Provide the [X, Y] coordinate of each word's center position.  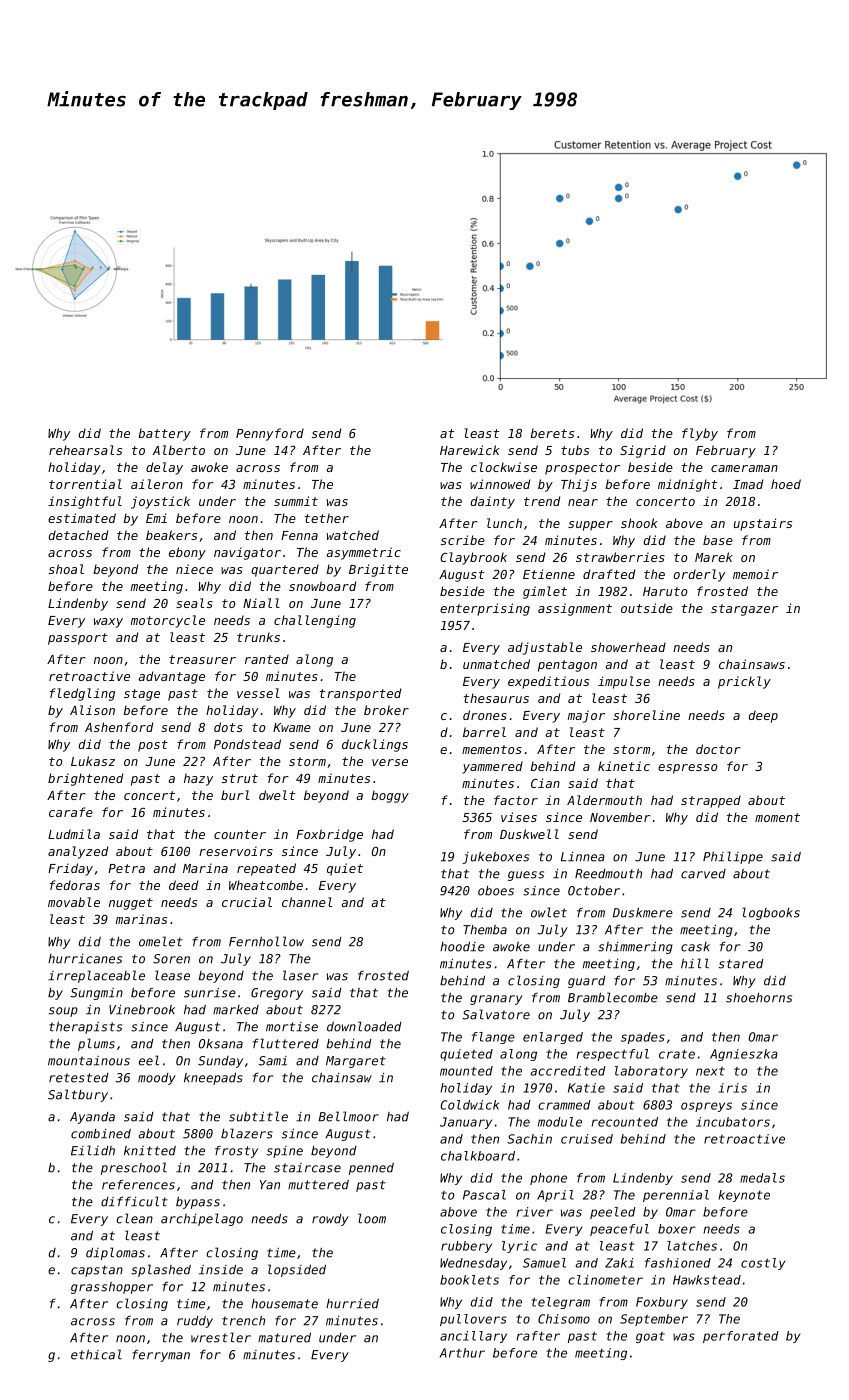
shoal [66, 569]
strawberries [620, 557]
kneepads [213, 1079]
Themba [485, 930]
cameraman [744, 468]
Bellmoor [349, 1116]
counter [240, 834]
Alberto [179, 450]
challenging [315, 621]
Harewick [470, 450]
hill [695, 963]
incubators [733, 1122]
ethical [96, 1354]
